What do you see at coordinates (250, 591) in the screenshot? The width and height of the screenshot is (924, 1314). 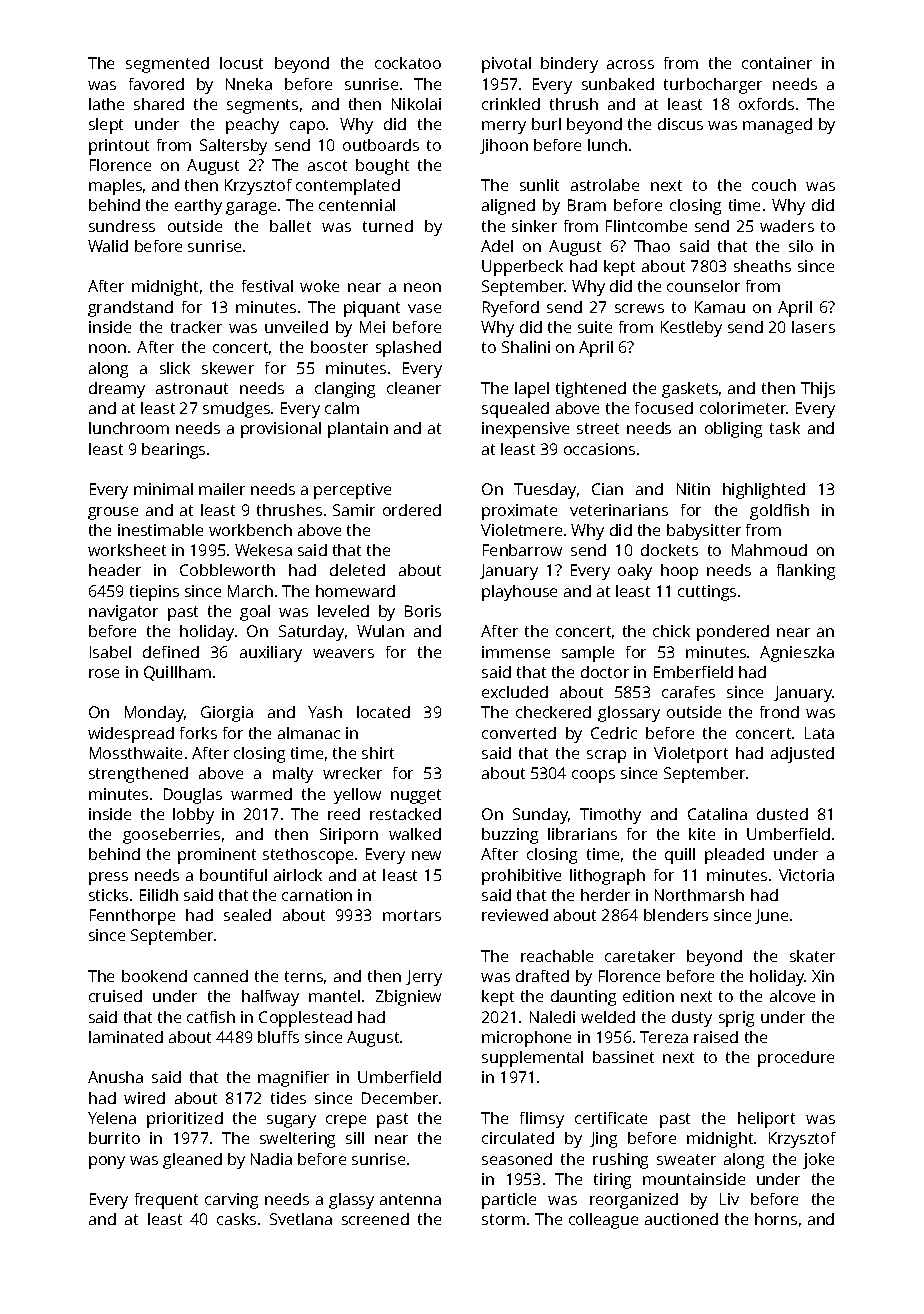 I see `March` at bounding box center [250, 591].
